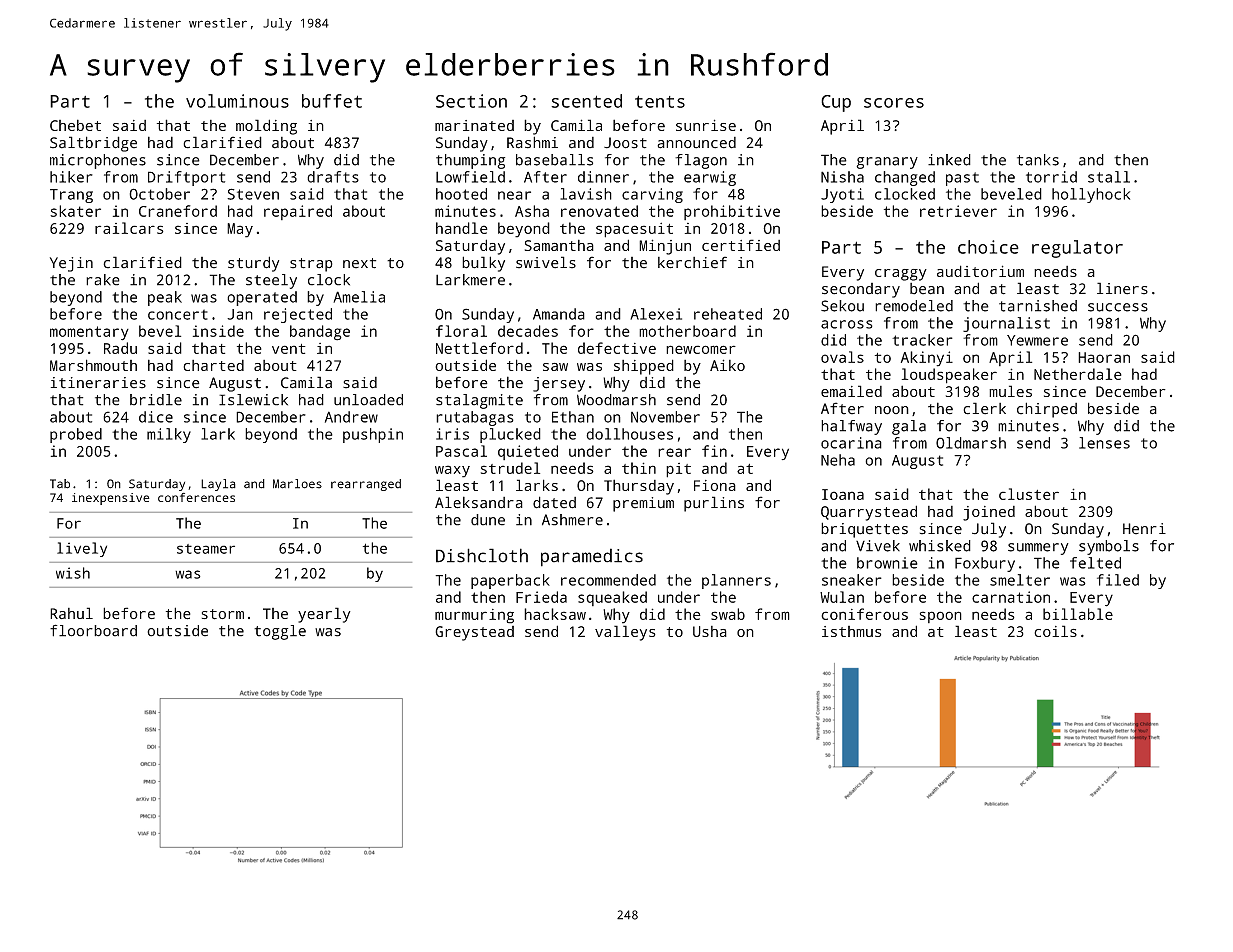 This screenshot has height=952, width=1233. What do you see at coordinates (462, 228) in the screenshot?
I see `handle` at bounding box center [462, 228].
